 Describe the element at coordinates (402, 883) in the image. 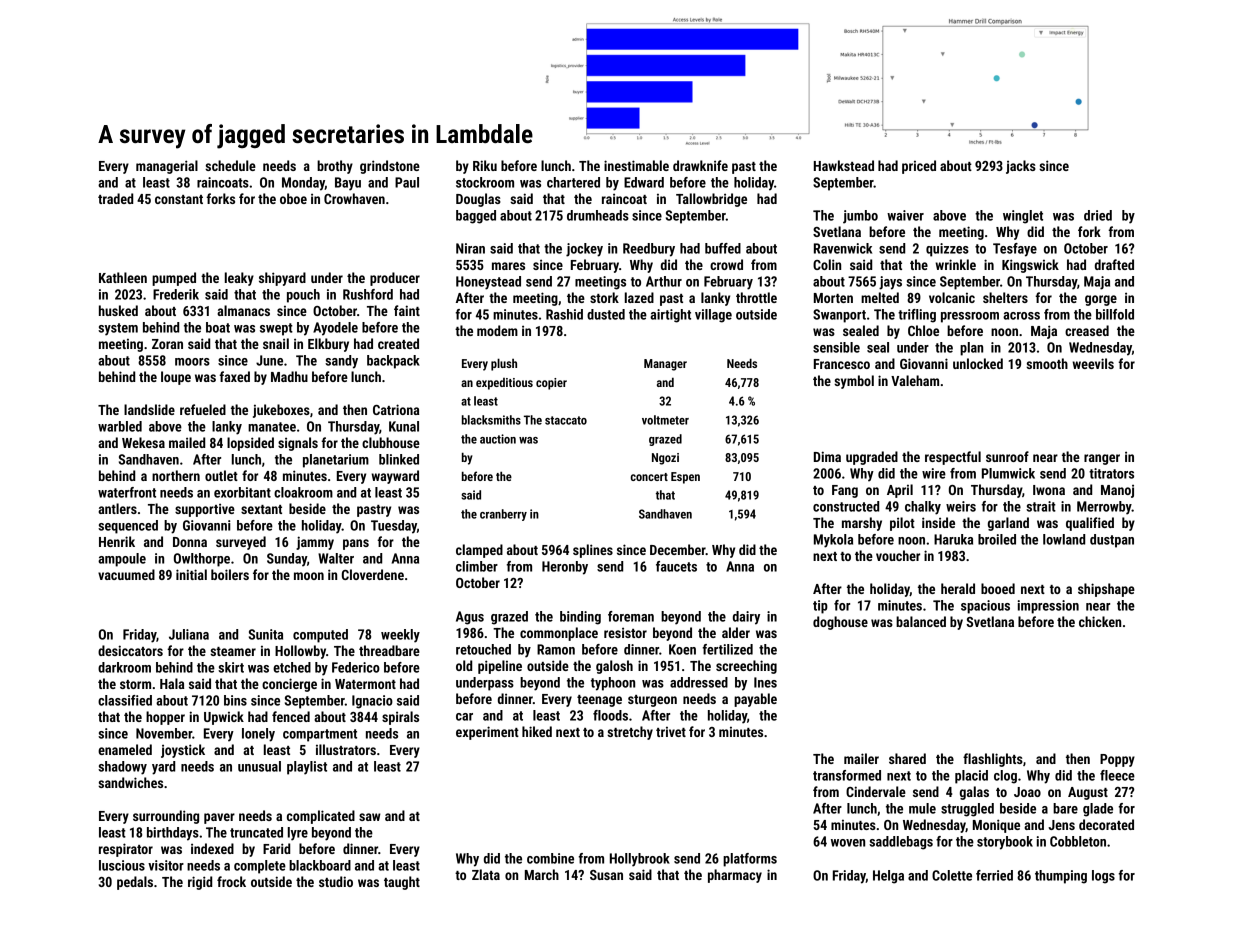

I see `taught` at that location.
